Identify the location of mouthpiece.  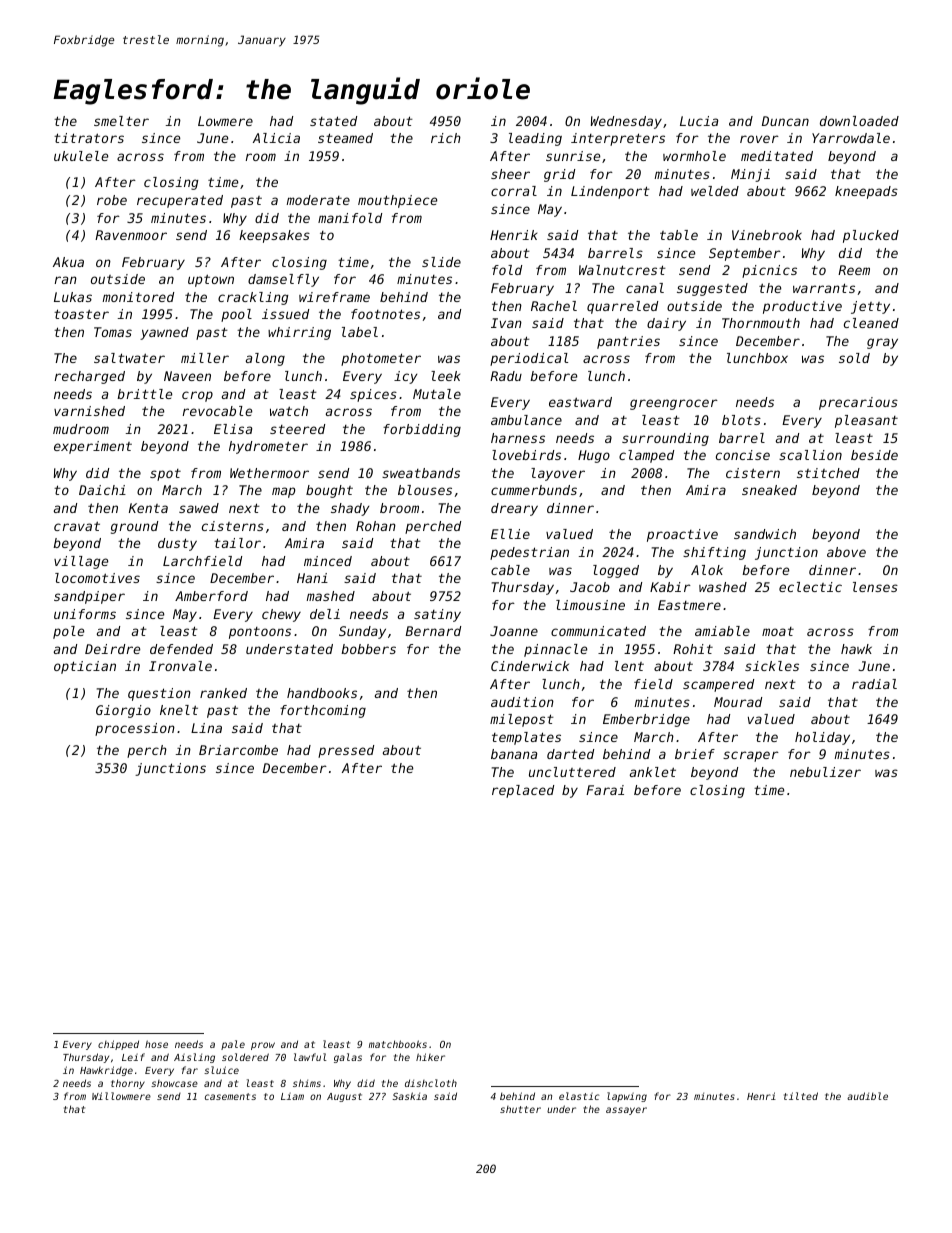
(397, 201).
